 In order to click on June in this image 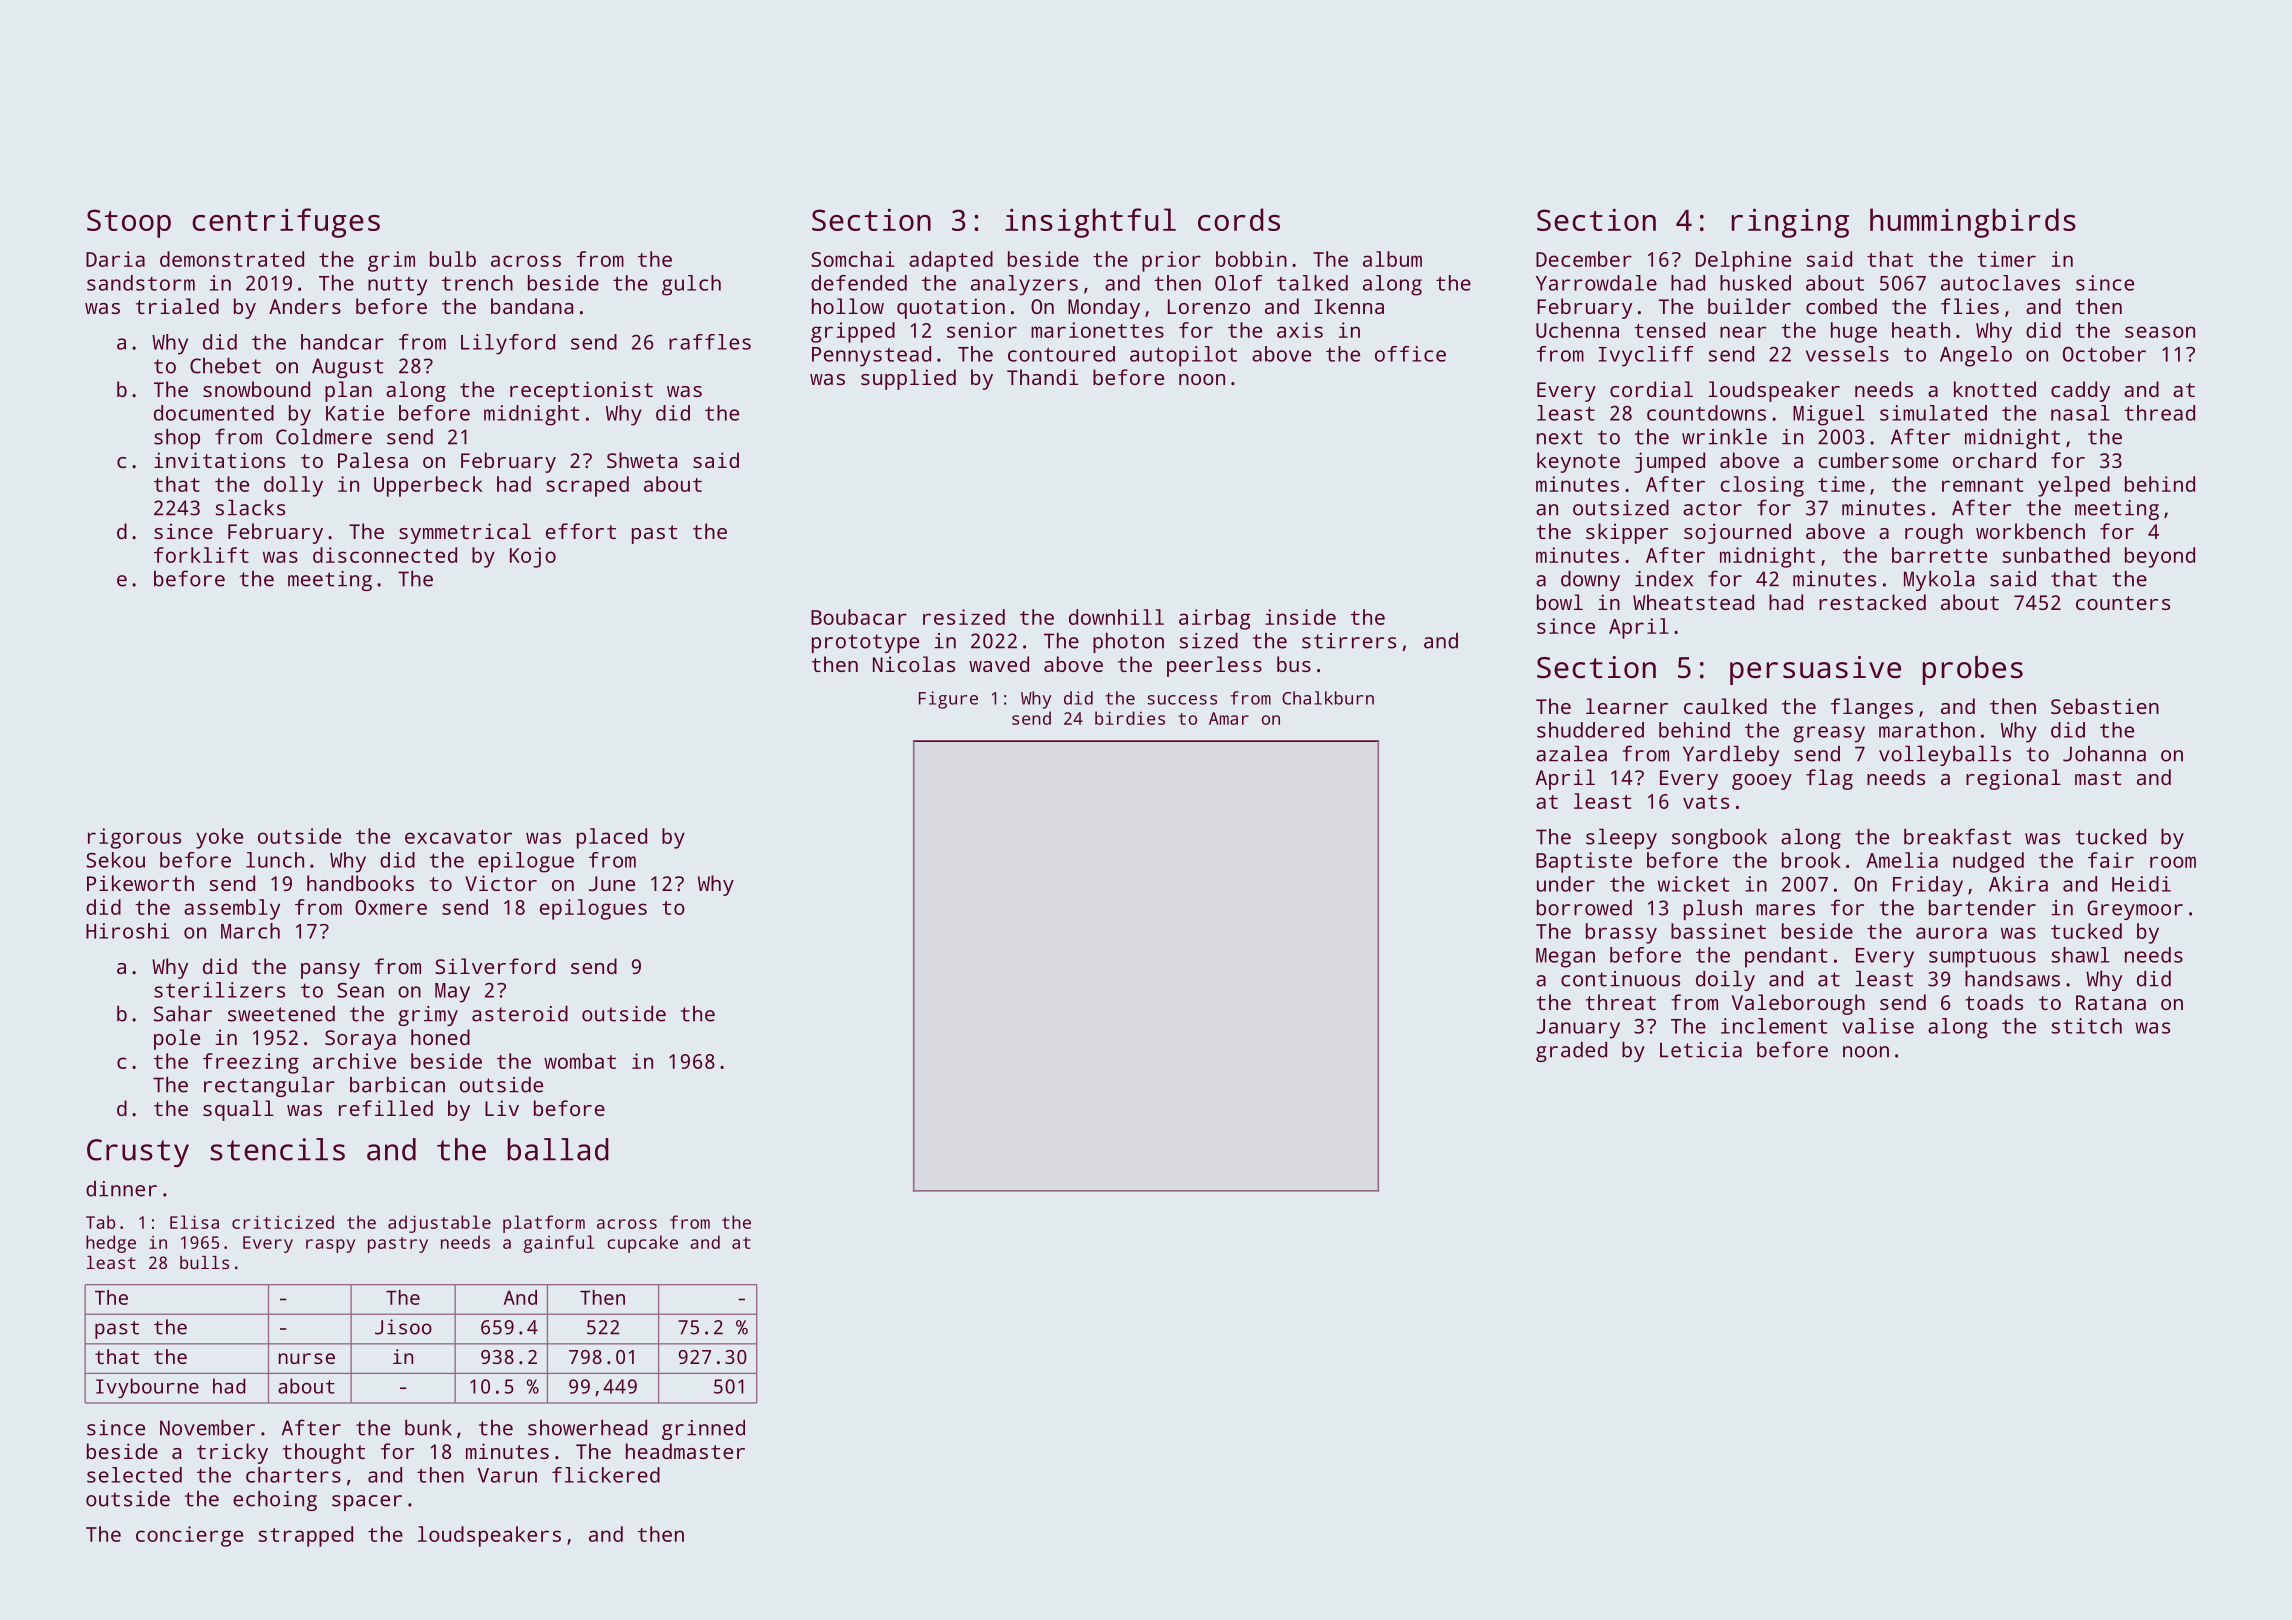, I will do `click(612, 883)`.
